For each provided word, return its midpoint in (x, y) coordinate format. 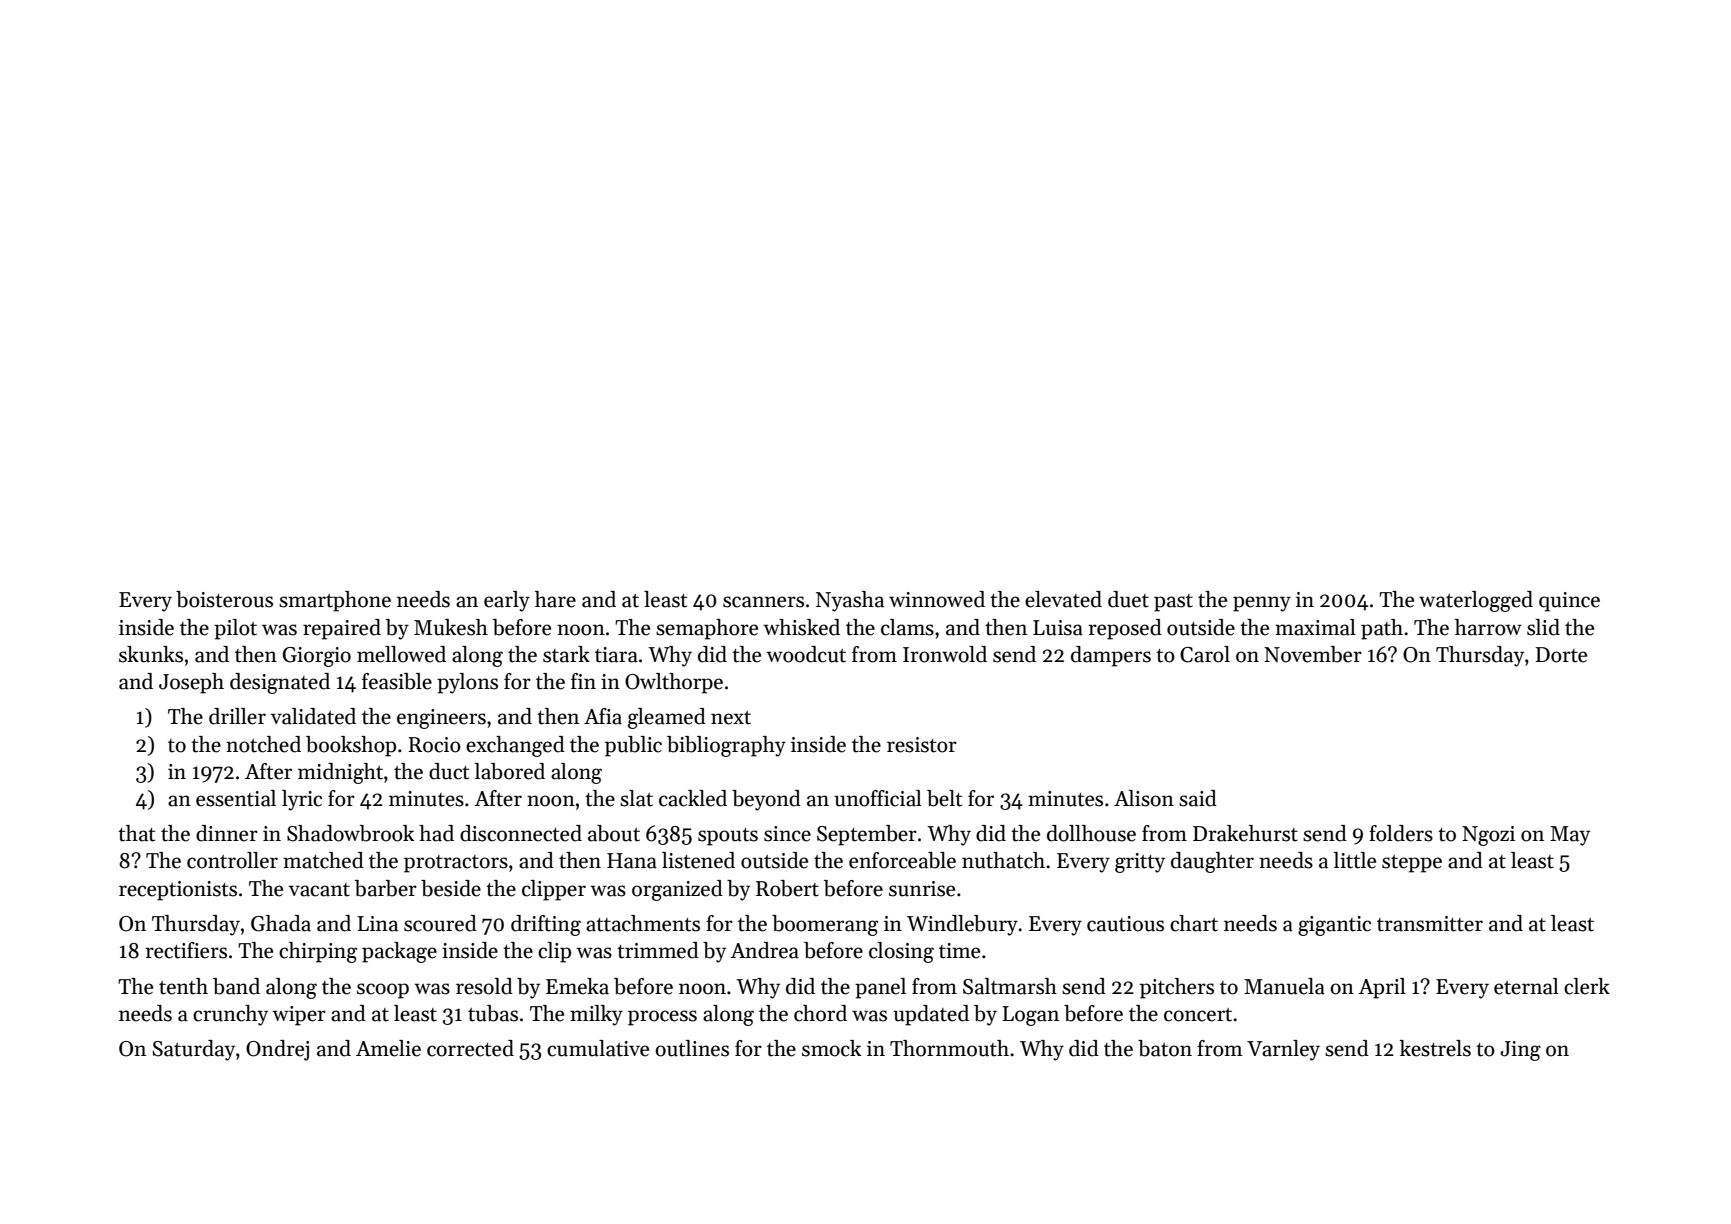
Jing (1520, 1051)
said (1198, 798)
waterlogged (1476, 601)
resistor (922, 745)
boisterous (224, 599)
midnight (340, 773)
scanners (763, 602)
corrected (470, 1048)
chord (820, 1013)
